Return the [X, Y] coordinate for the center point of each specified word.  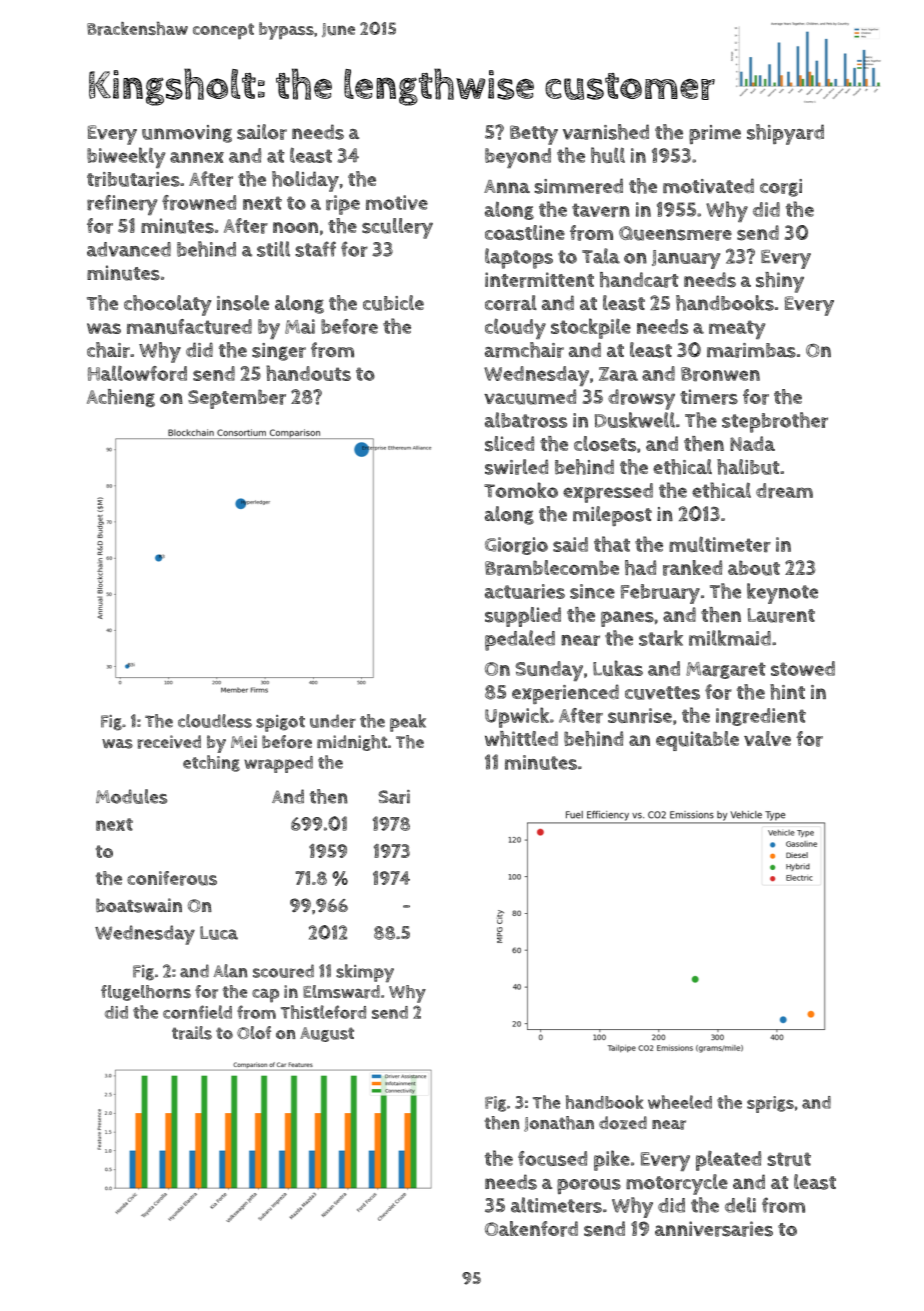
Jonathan [559, 1124]
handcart [639, 280]
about [754, 568]
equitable [697, 741]
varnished [606, 132]
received [169, 742]
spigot [280, 723]
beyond [518, 158]
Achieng [121, 398]
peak [408, 723]
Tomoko [521, 490]
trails [192, 1033]
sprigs [770, 1104]
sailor [262, 132]
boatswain [139, 905]
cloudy [515, 328]
